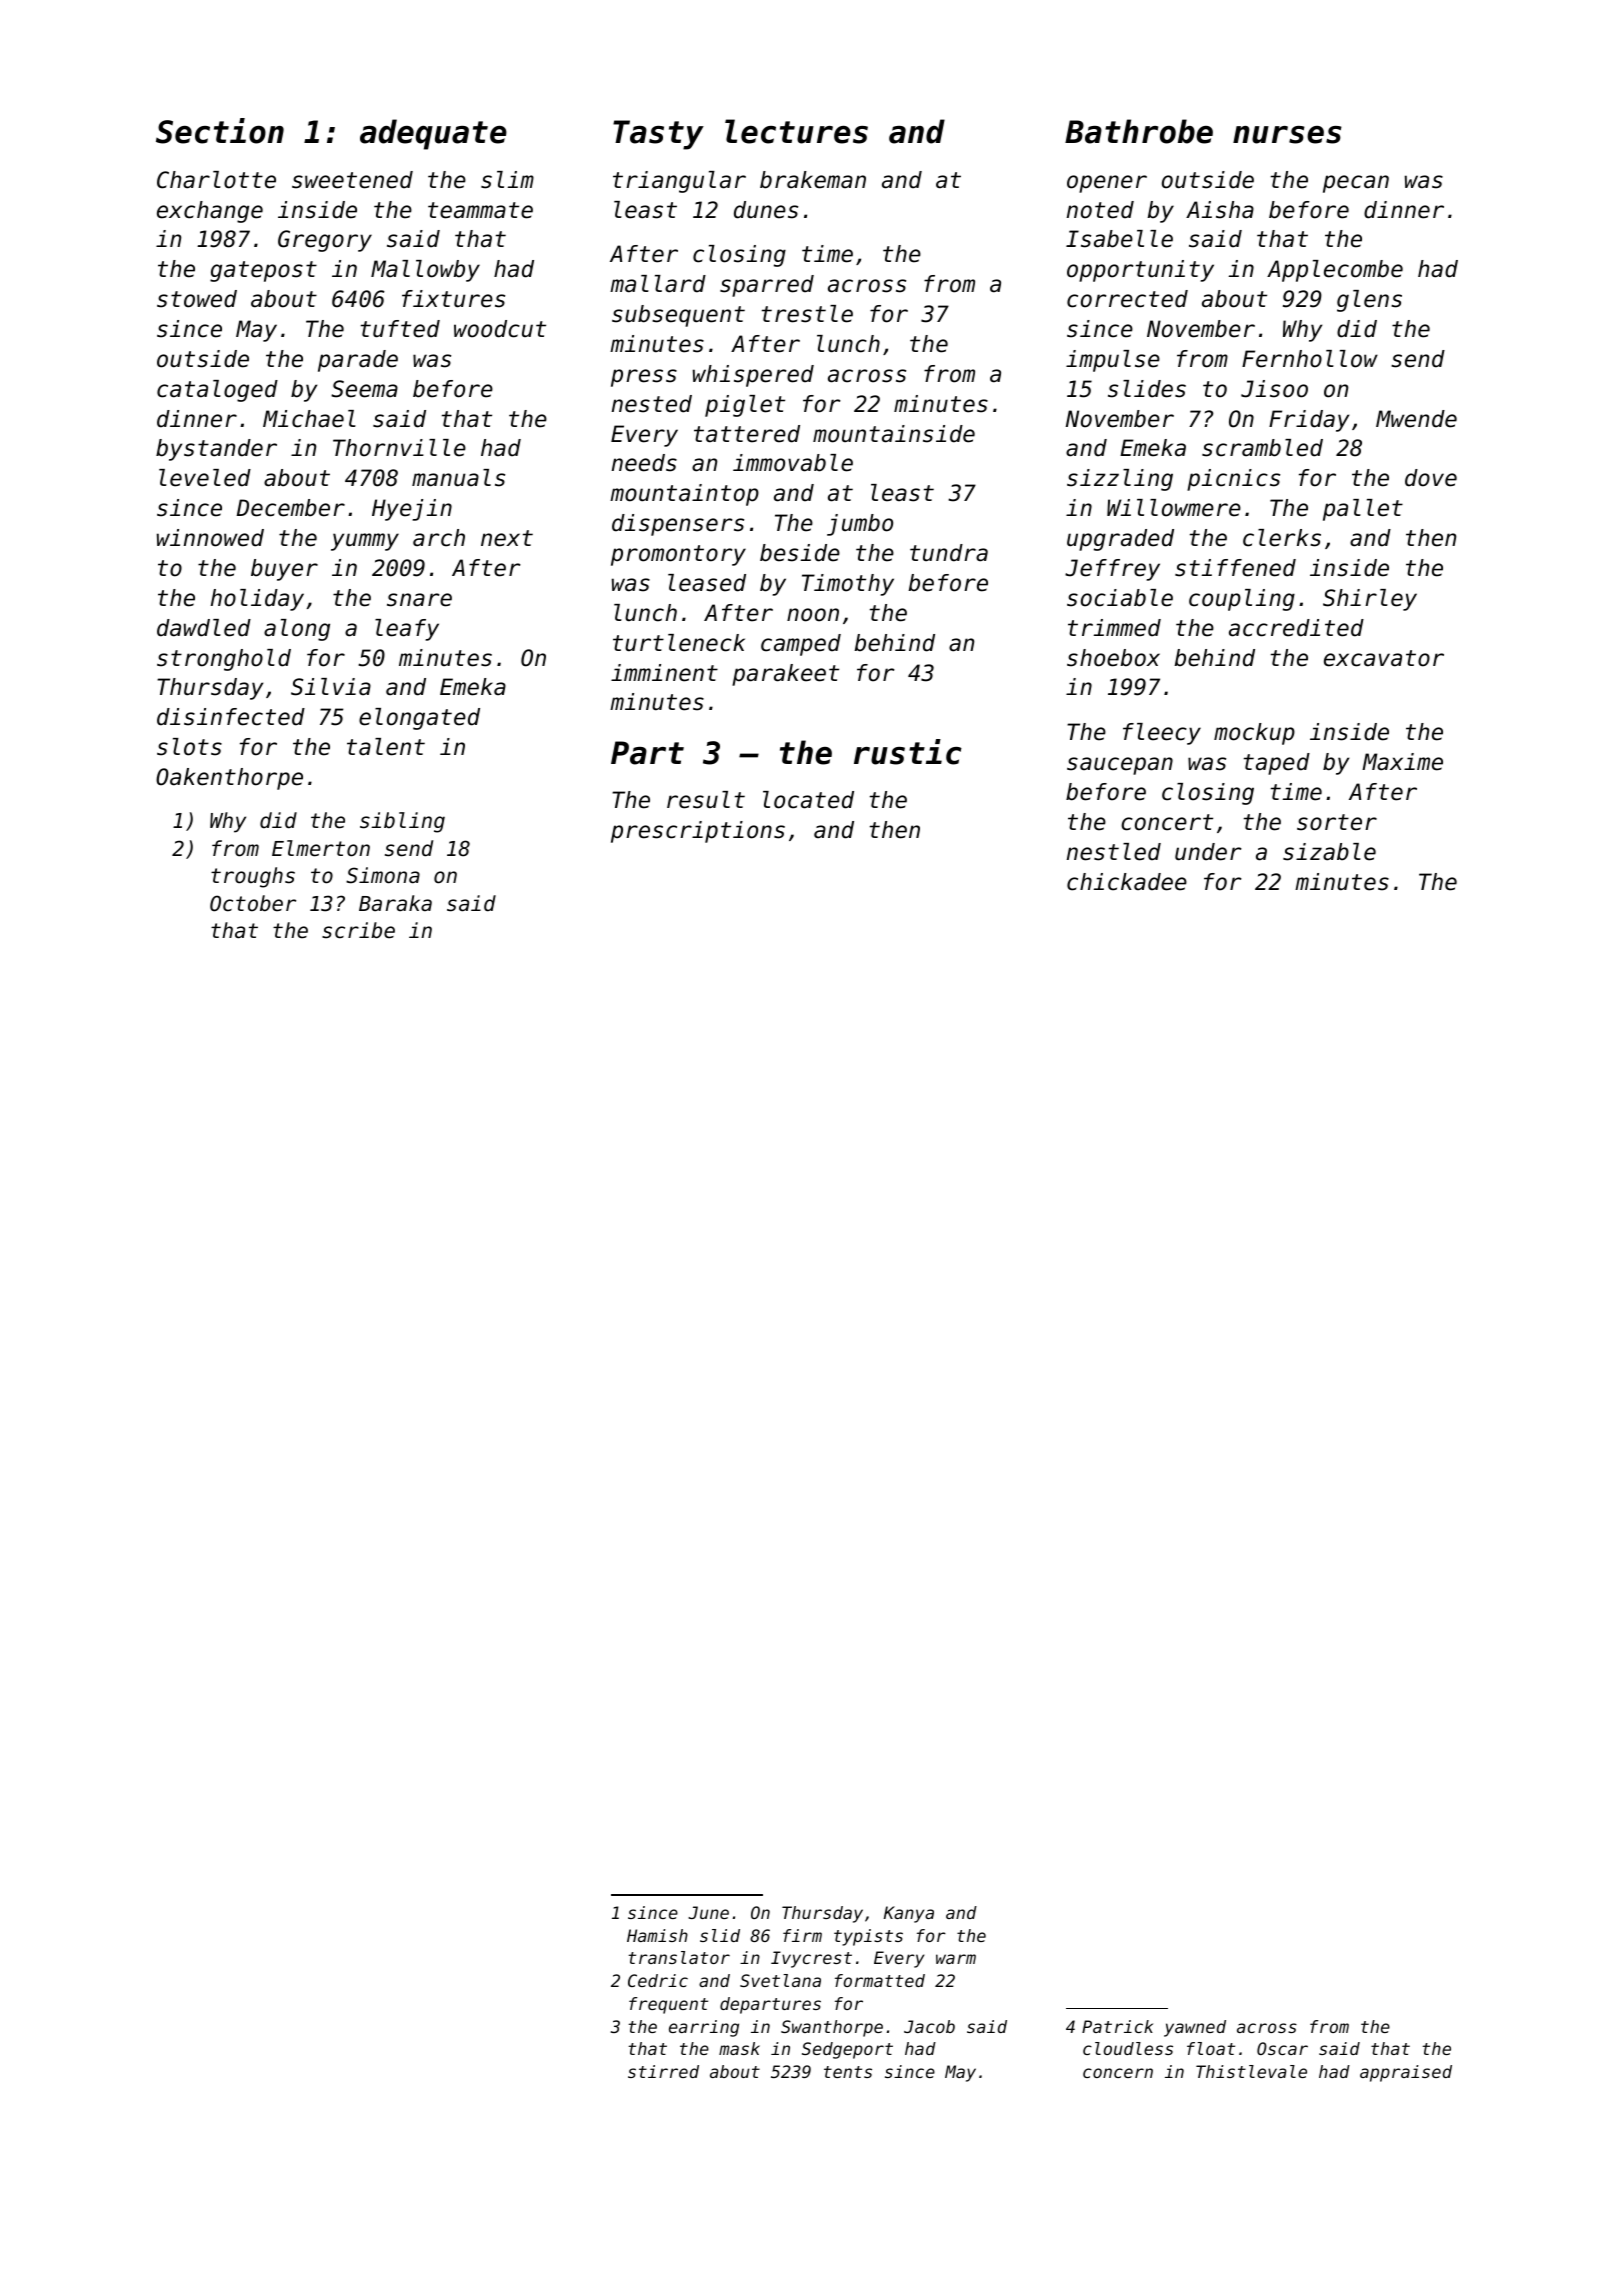 This image has width=1620, height=2292. Describe the element at coordinates (1337, 822) in the image. I see `sorter` at that location.
